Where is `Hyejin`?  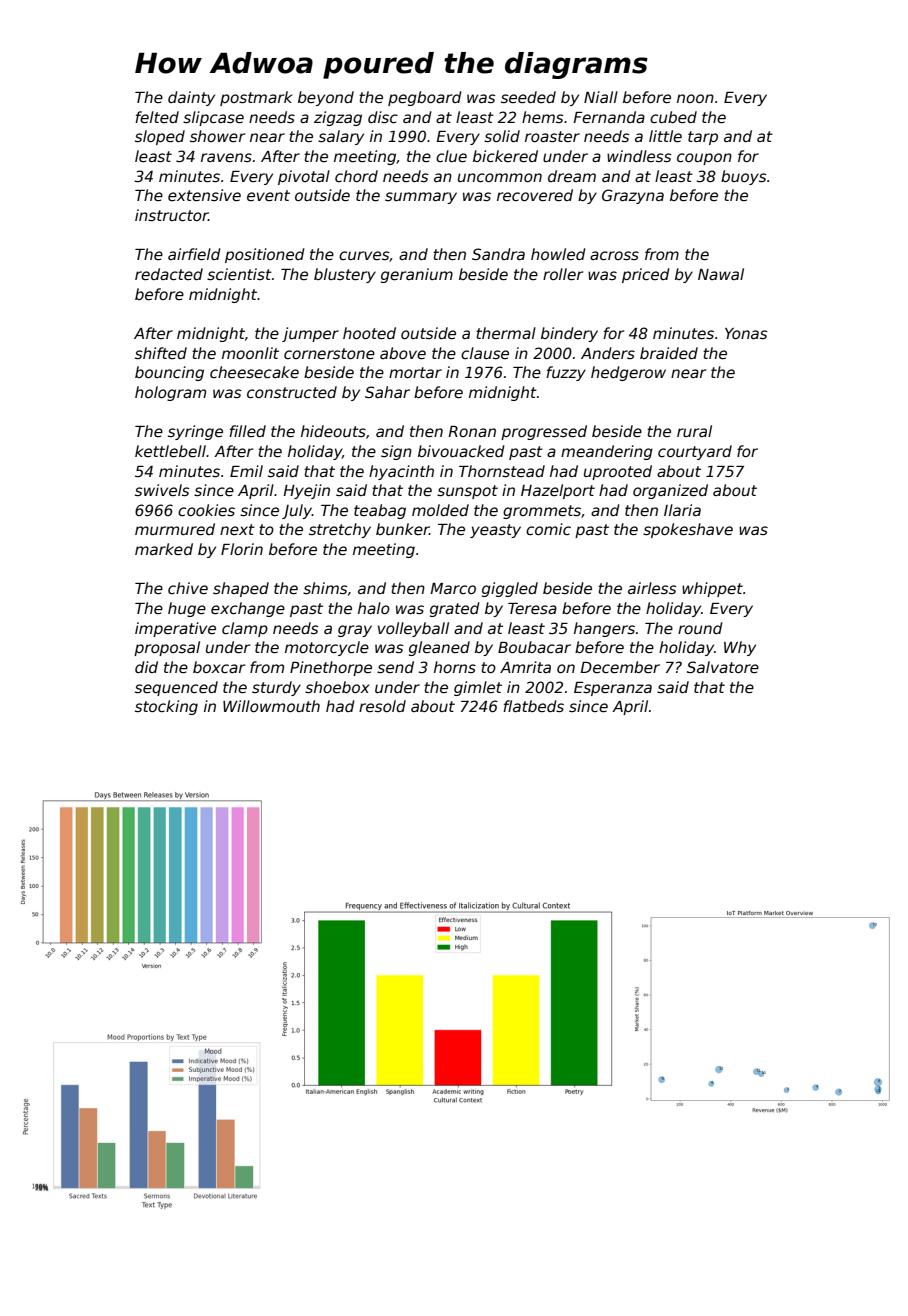 Hyejin is located at coordinates (306, 491).
